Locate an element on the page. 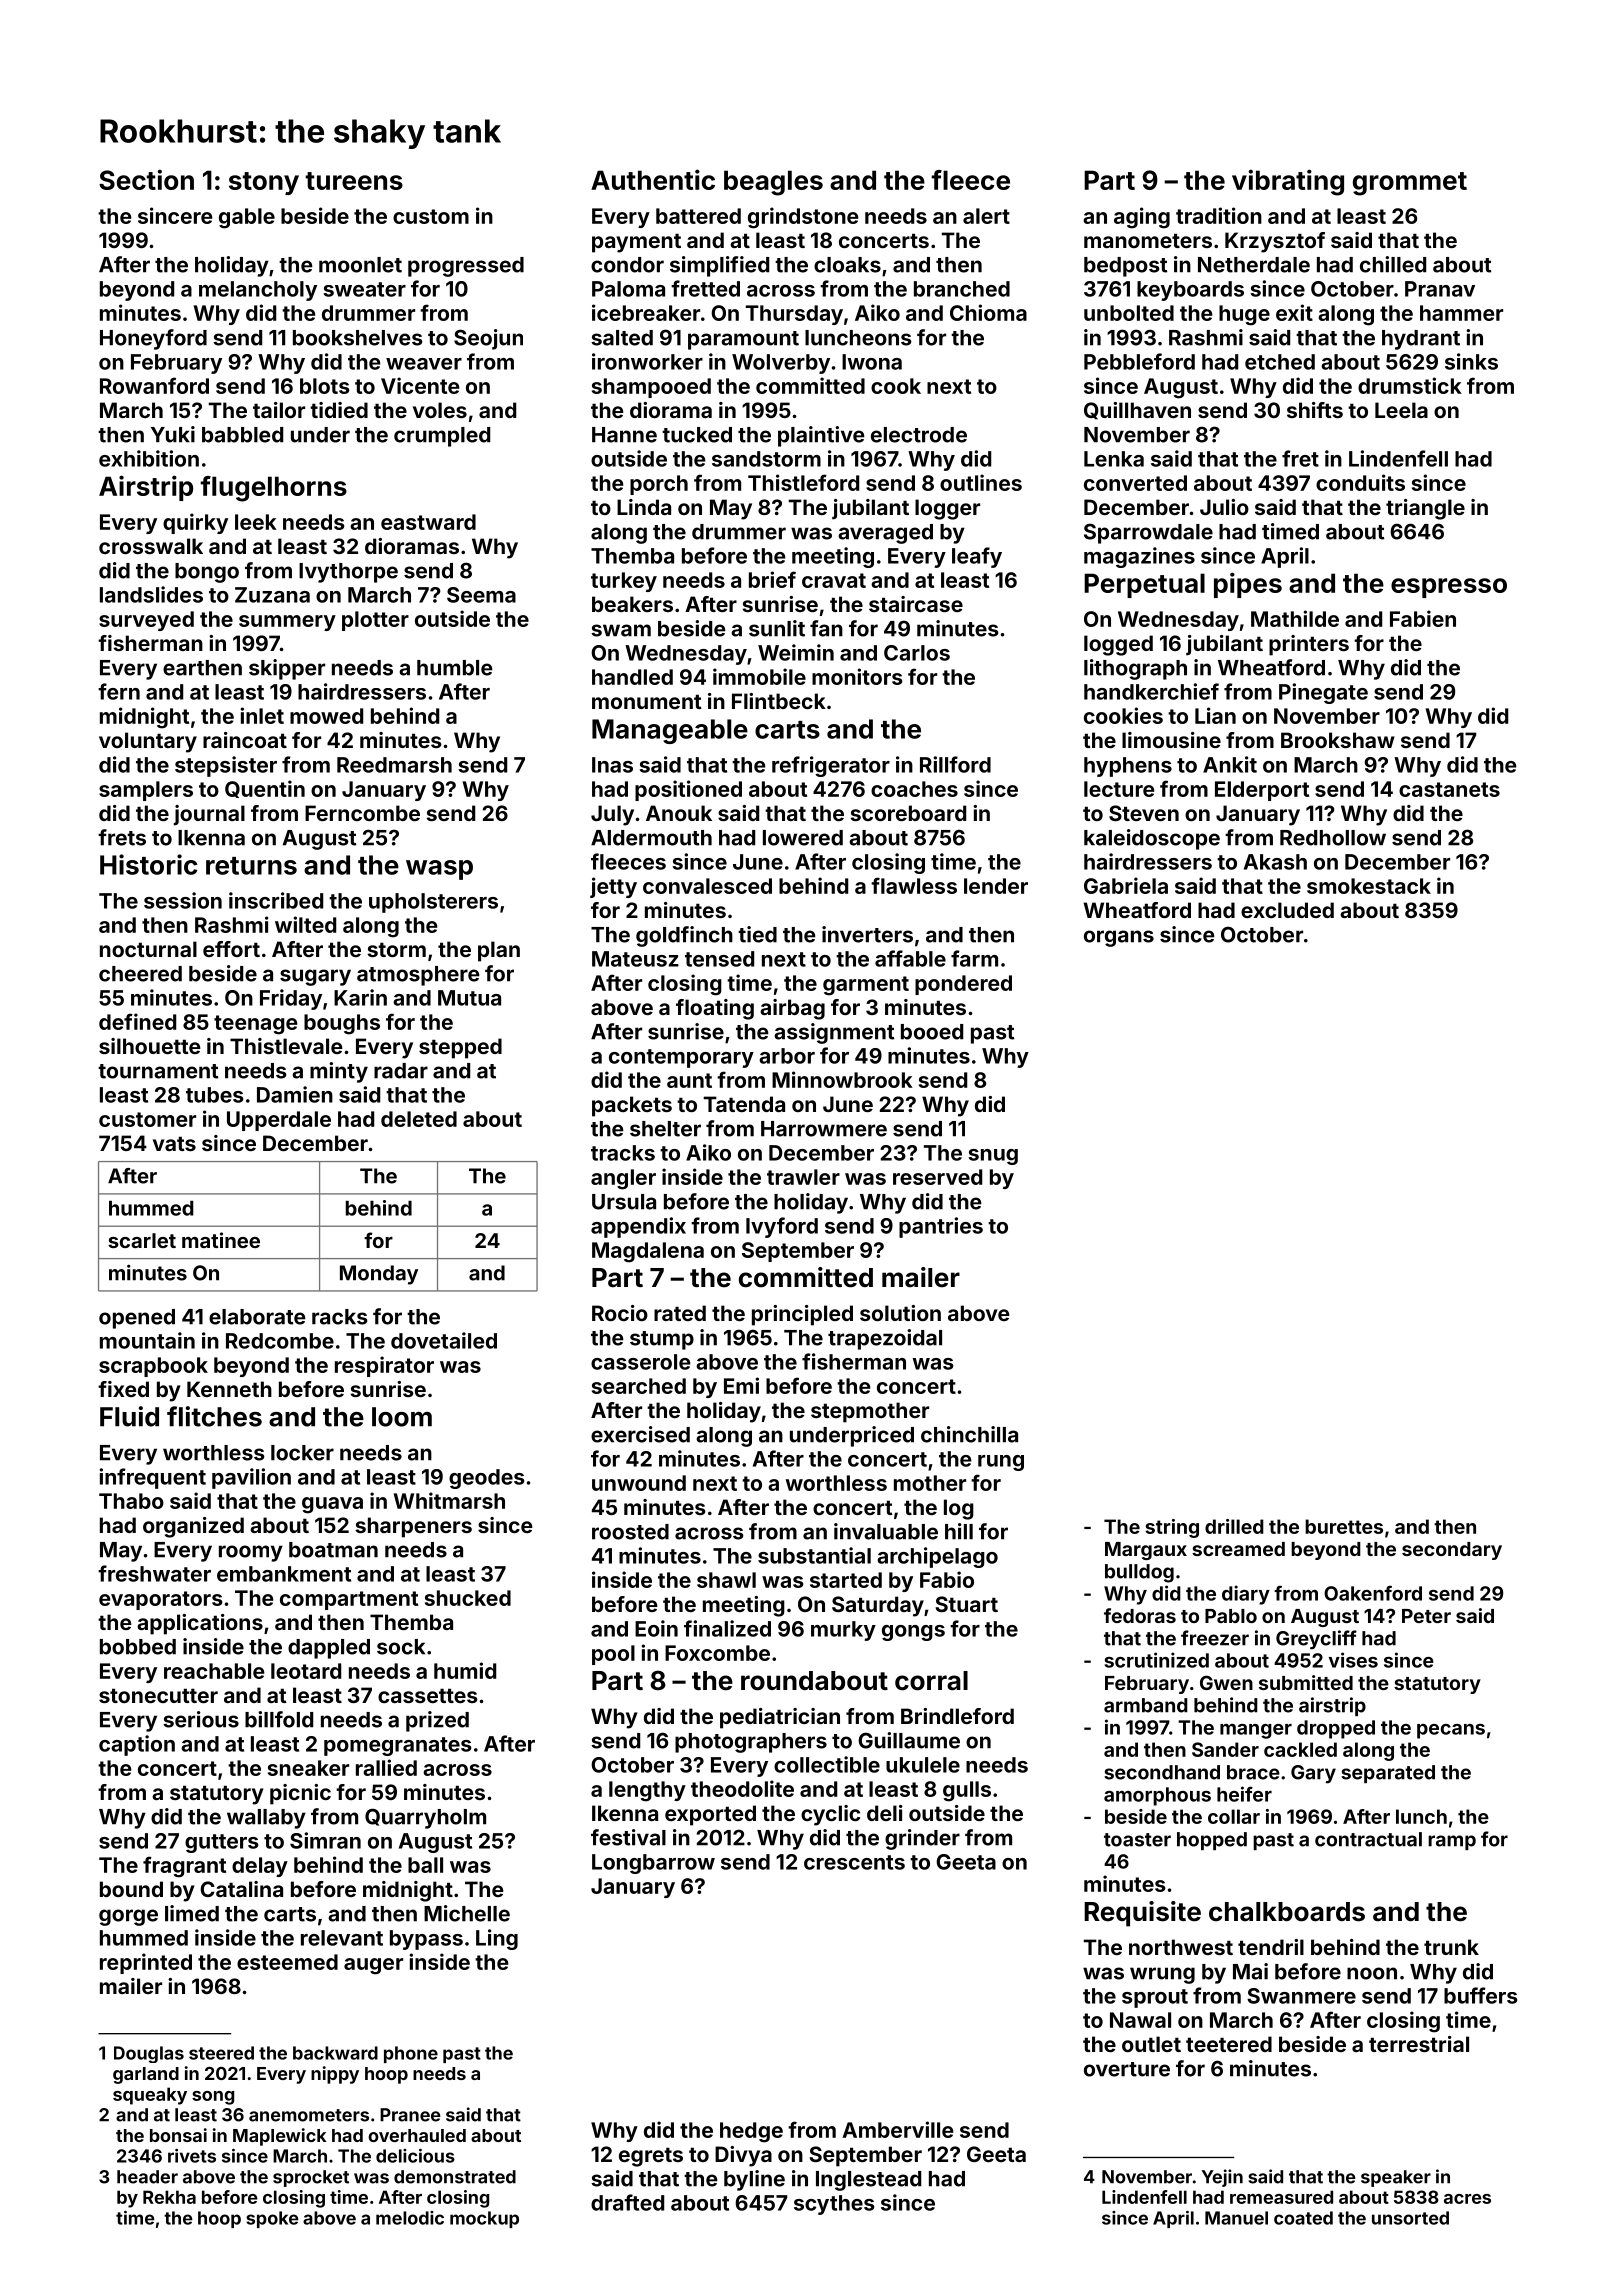 This page has height=2292, width=1620. string is located at coordinates (1172, 1528).
